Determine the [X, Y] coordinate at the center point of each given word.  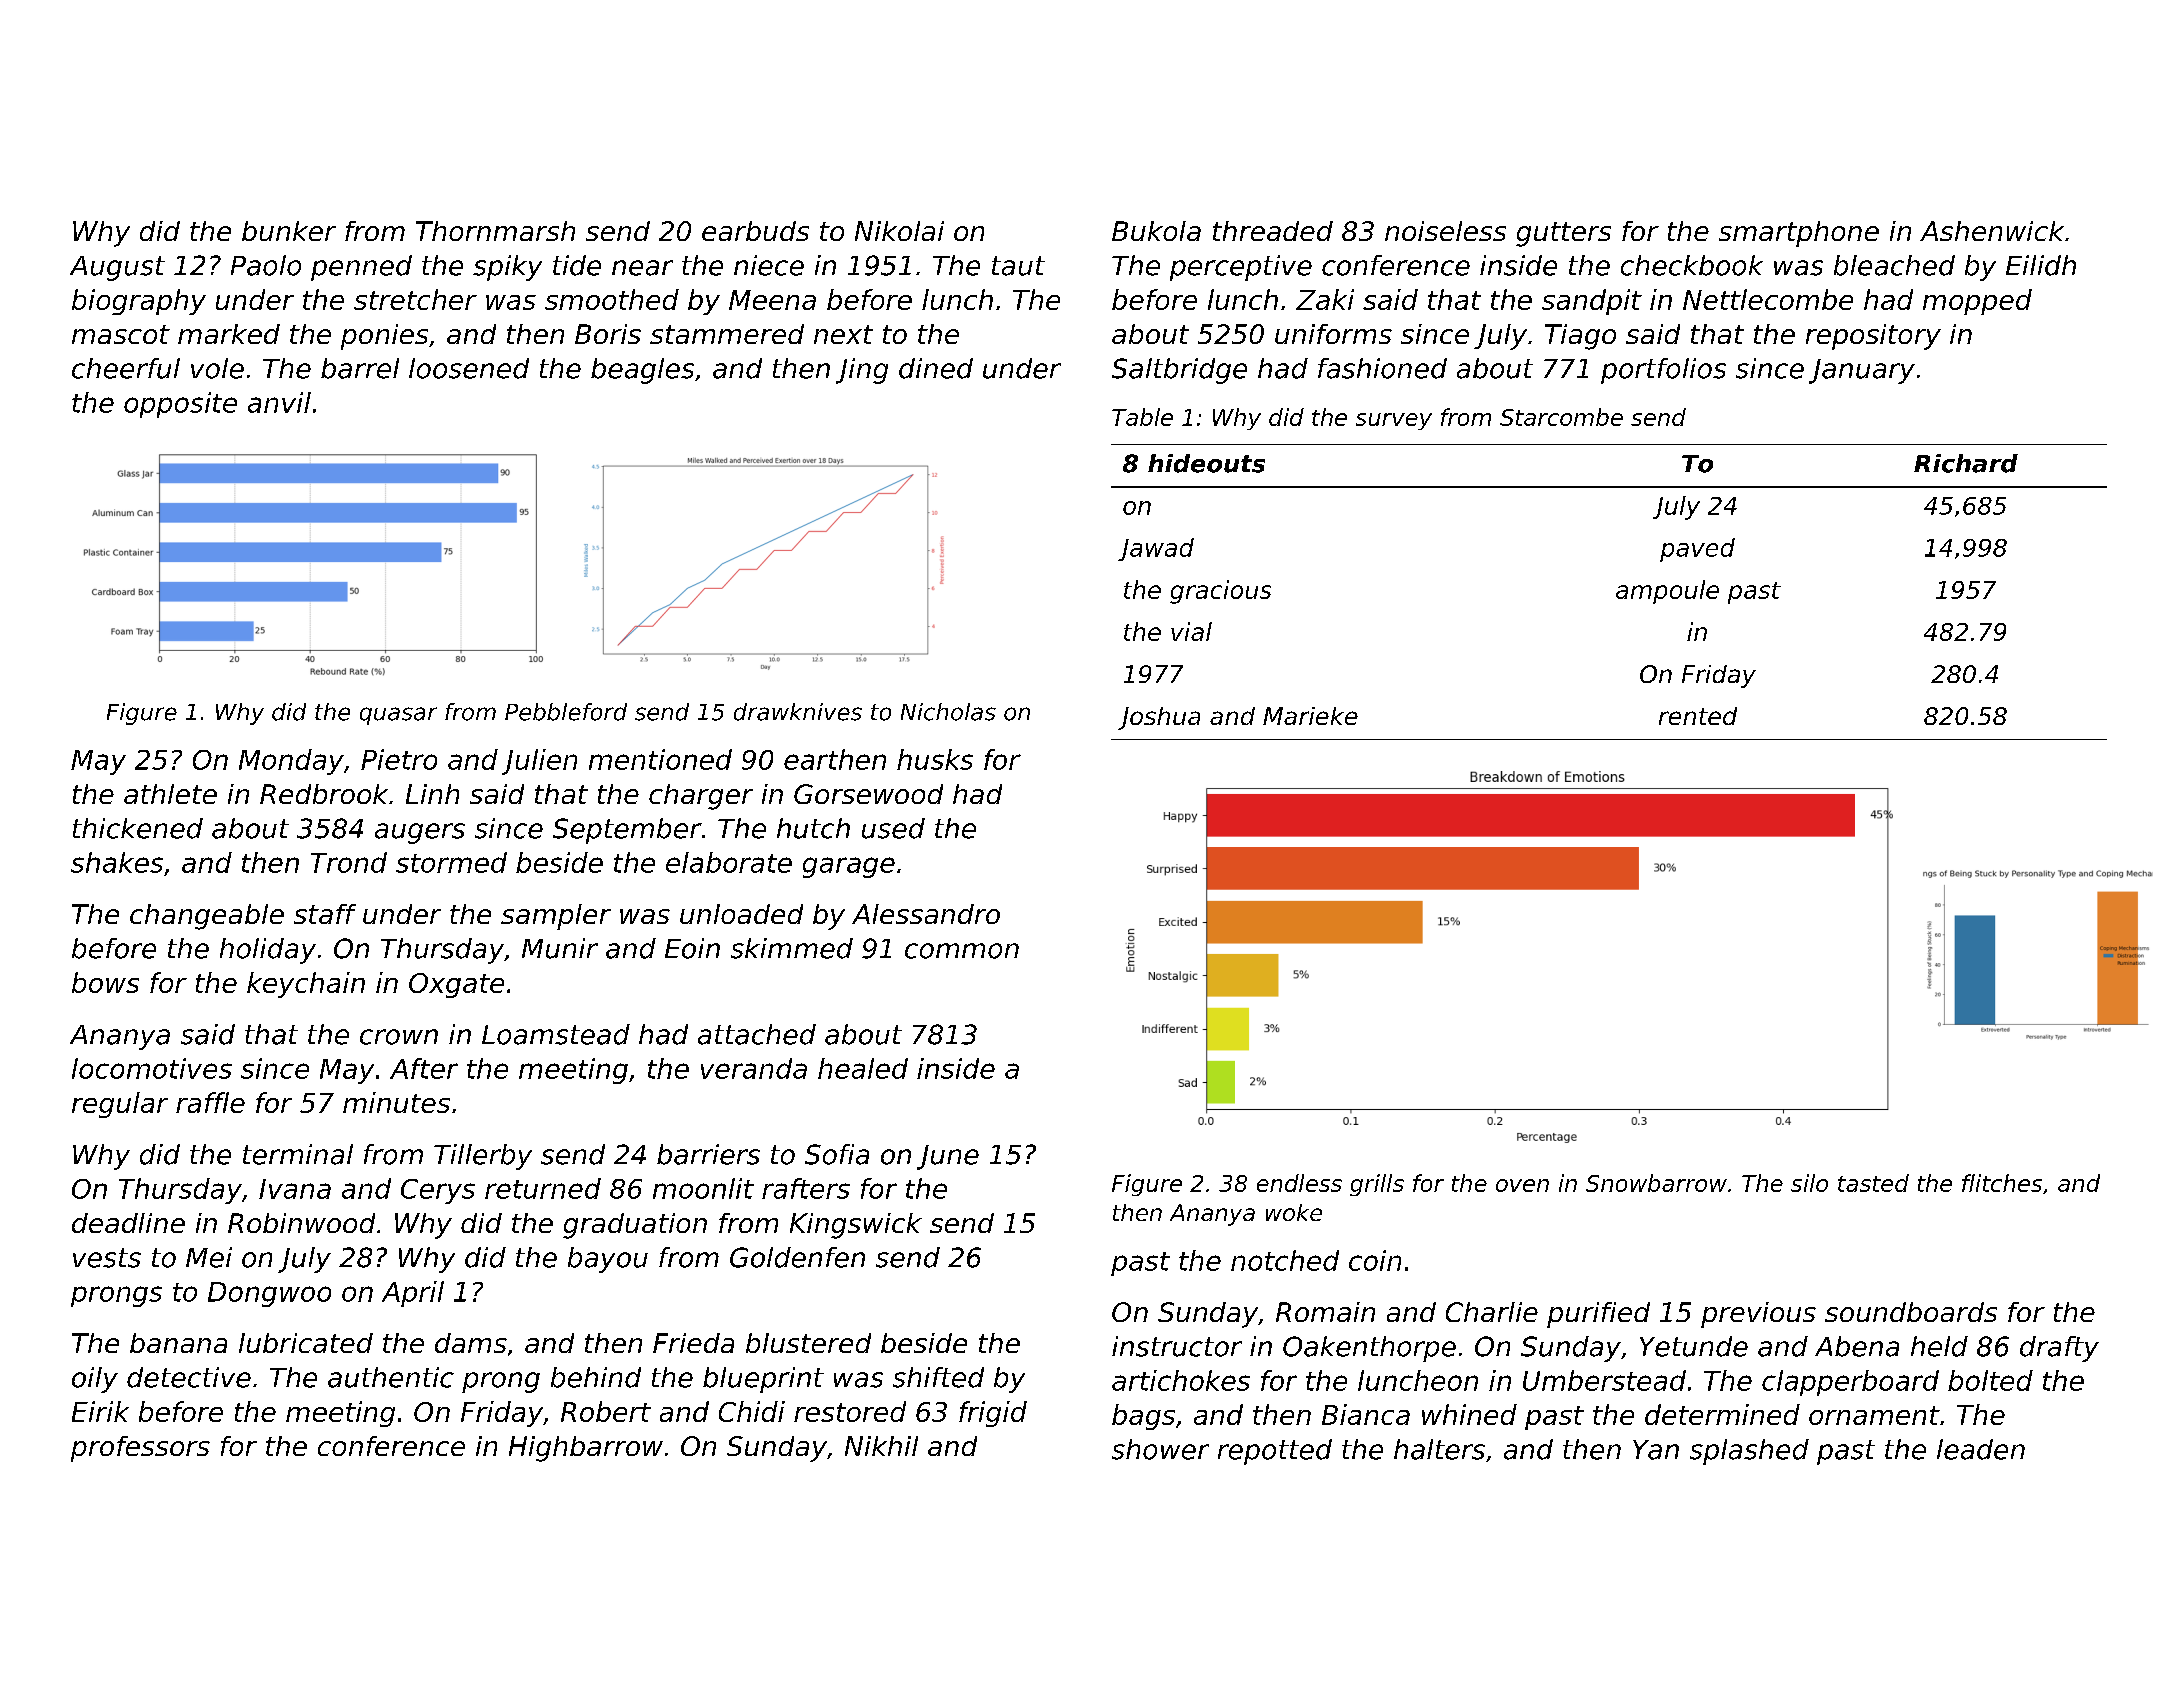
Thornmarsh [495, 231]
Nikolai [899, 231]
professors [140, 1449]
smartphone [1799, 234]
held [1939, 1346]
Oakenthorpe [1369, 1349]
